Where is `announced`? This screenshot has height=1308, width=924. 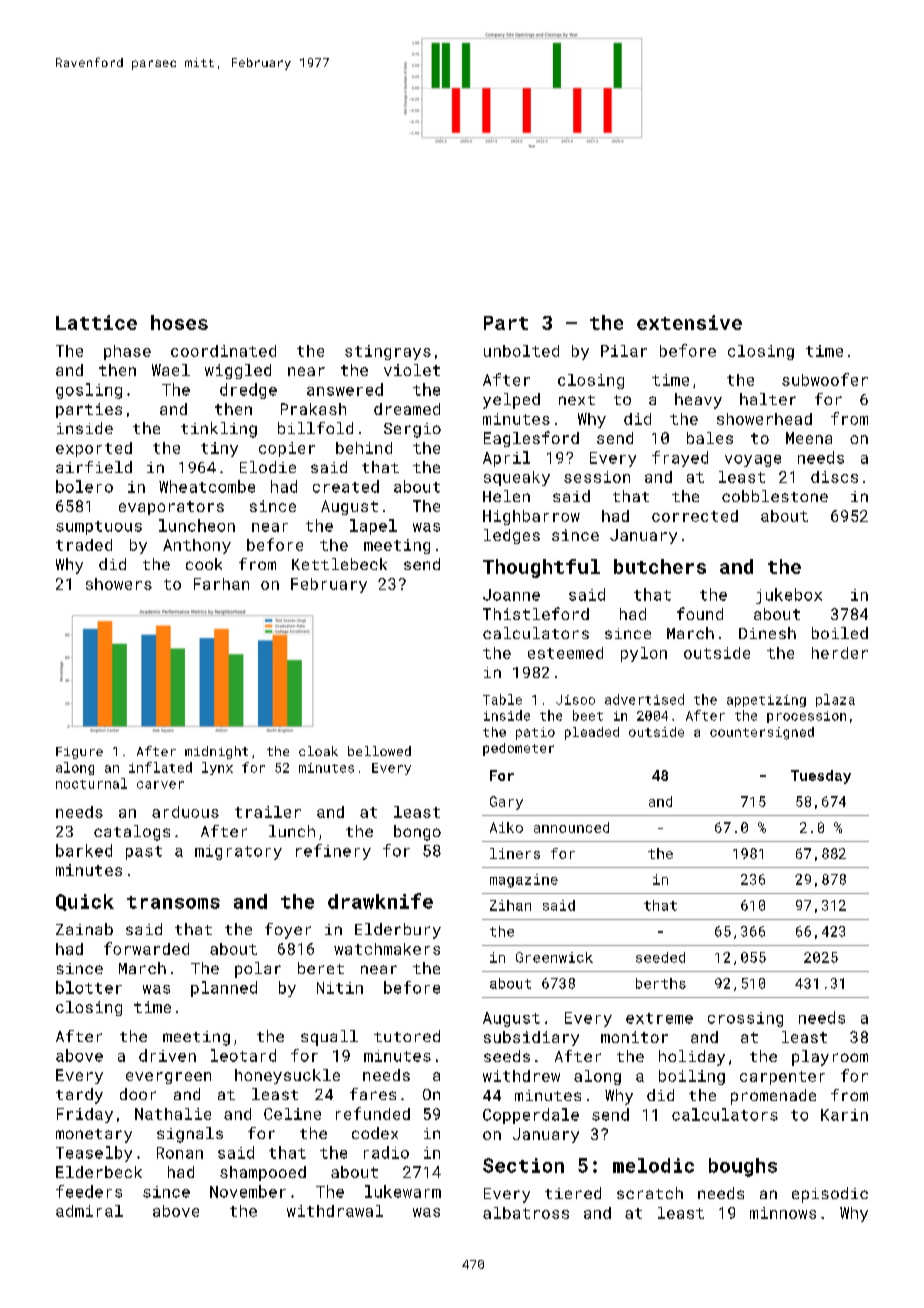
announced is located at coordinates (571, 827).
